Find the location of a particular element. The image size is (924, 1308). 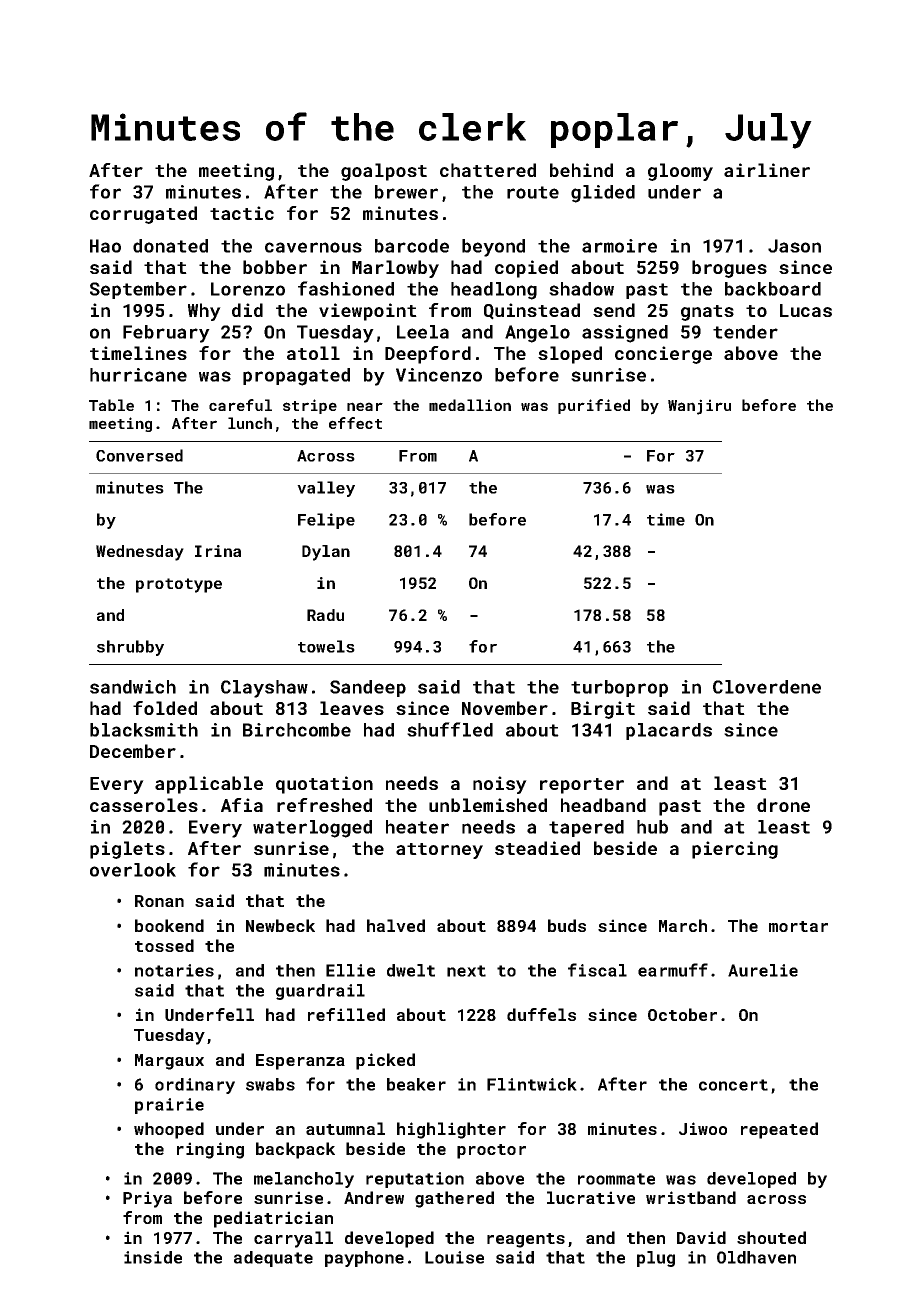

repeated is located at coordinates (779, 1130).
